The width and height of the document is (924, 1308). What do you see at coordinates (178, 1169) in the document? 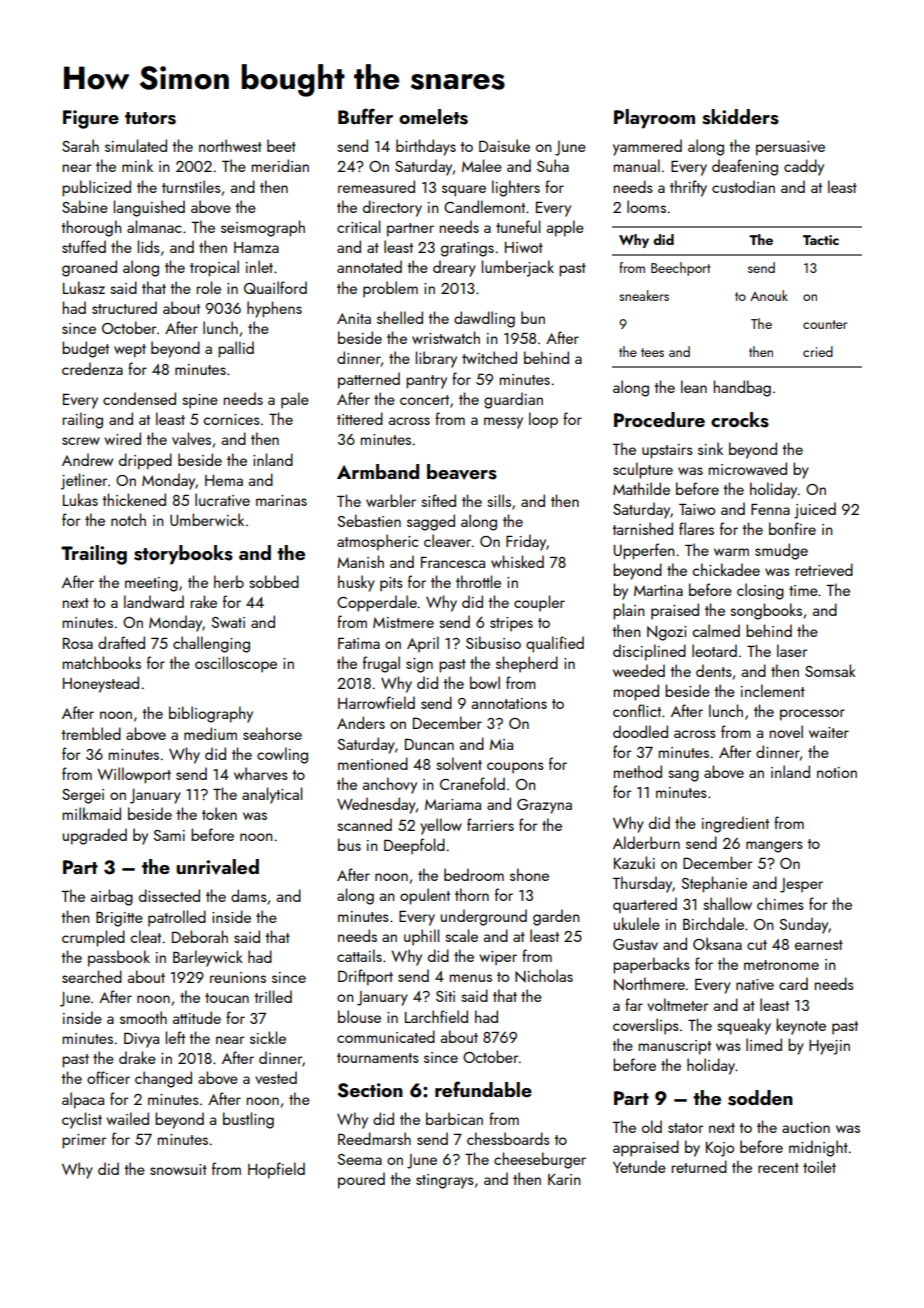
I see `snowsuit` at bounding box center [178, 1169].
